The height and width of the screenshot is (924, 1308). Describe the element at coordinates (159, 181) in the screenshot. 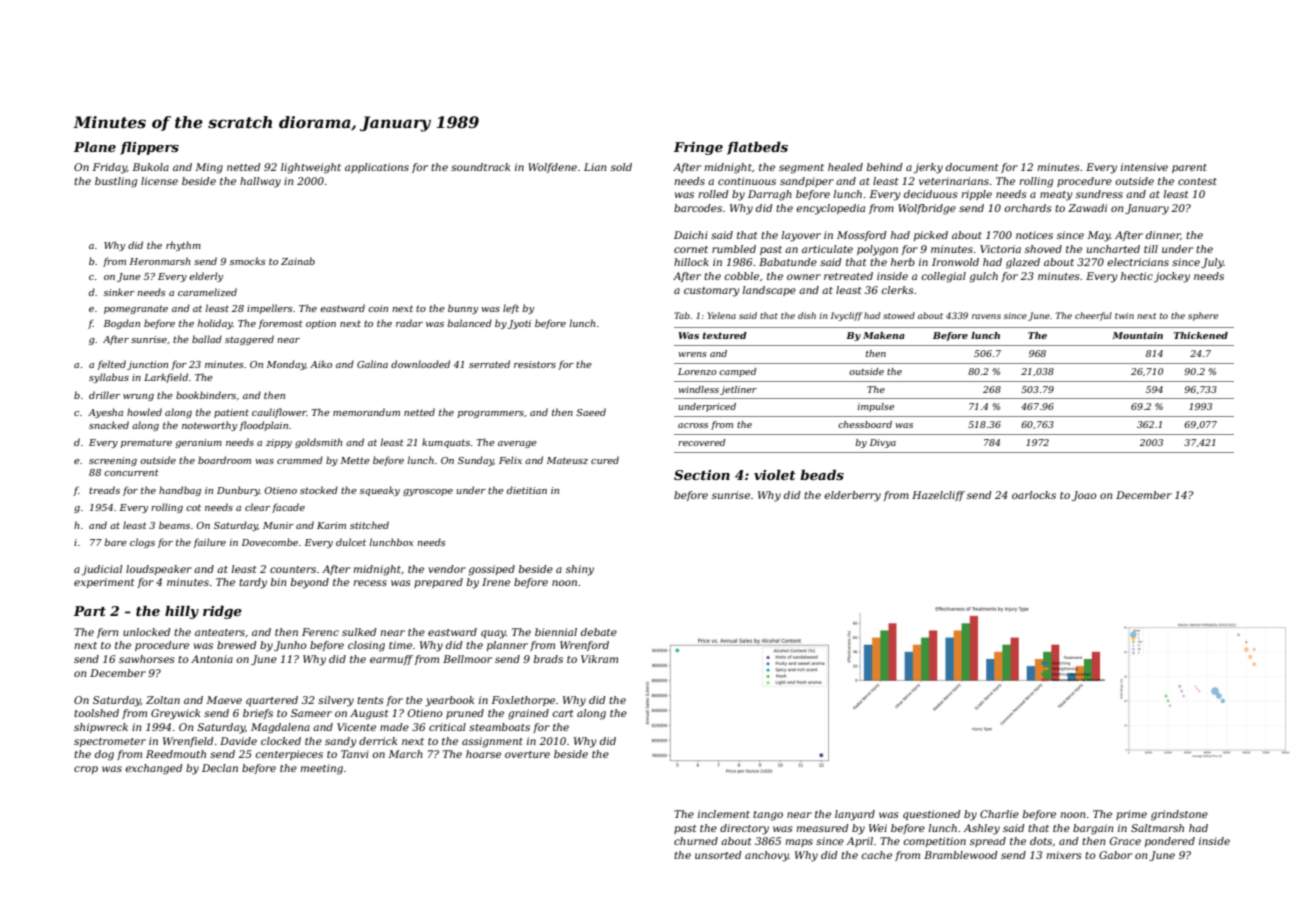

I see `license` at that location.
